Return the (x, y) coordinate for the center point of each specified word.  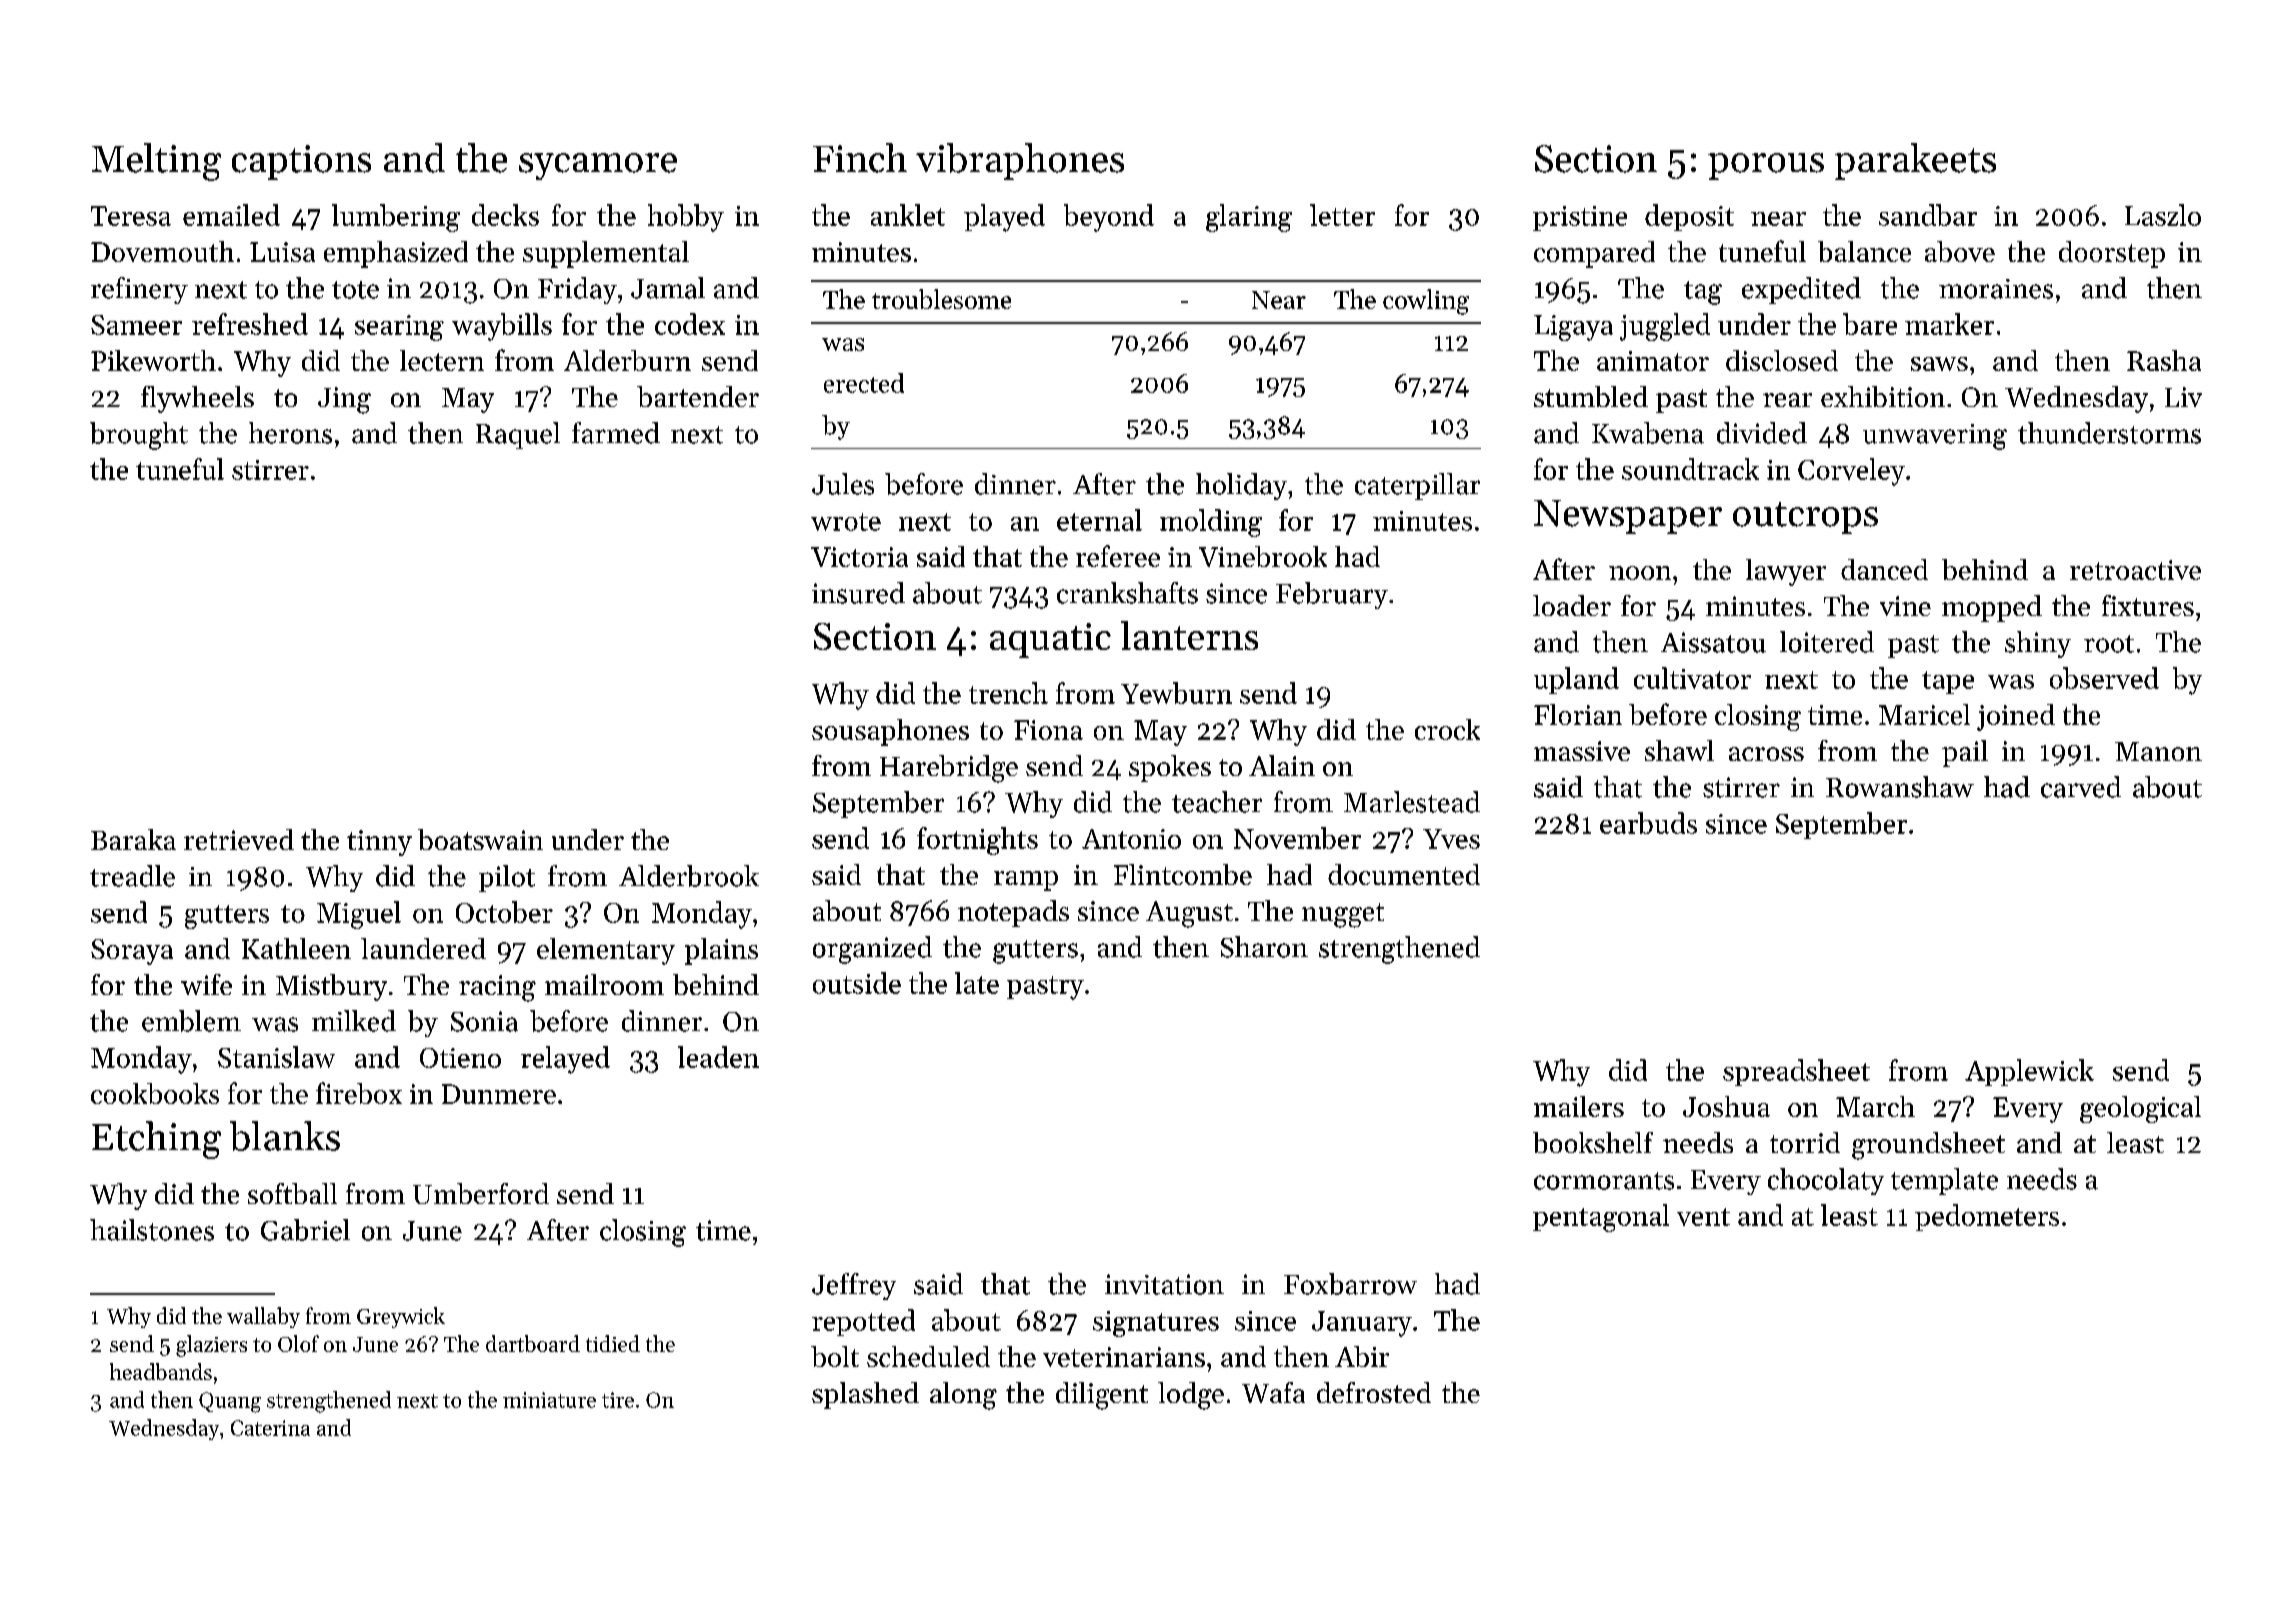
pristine (1580, 218)
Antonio (1131, 839)
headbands (161, 1371)
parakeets (1915, 161)
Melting (156, 162)
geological (2140, 1109)
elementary (606, 951)
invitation (1164, 1284)
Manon (2158, 751)
